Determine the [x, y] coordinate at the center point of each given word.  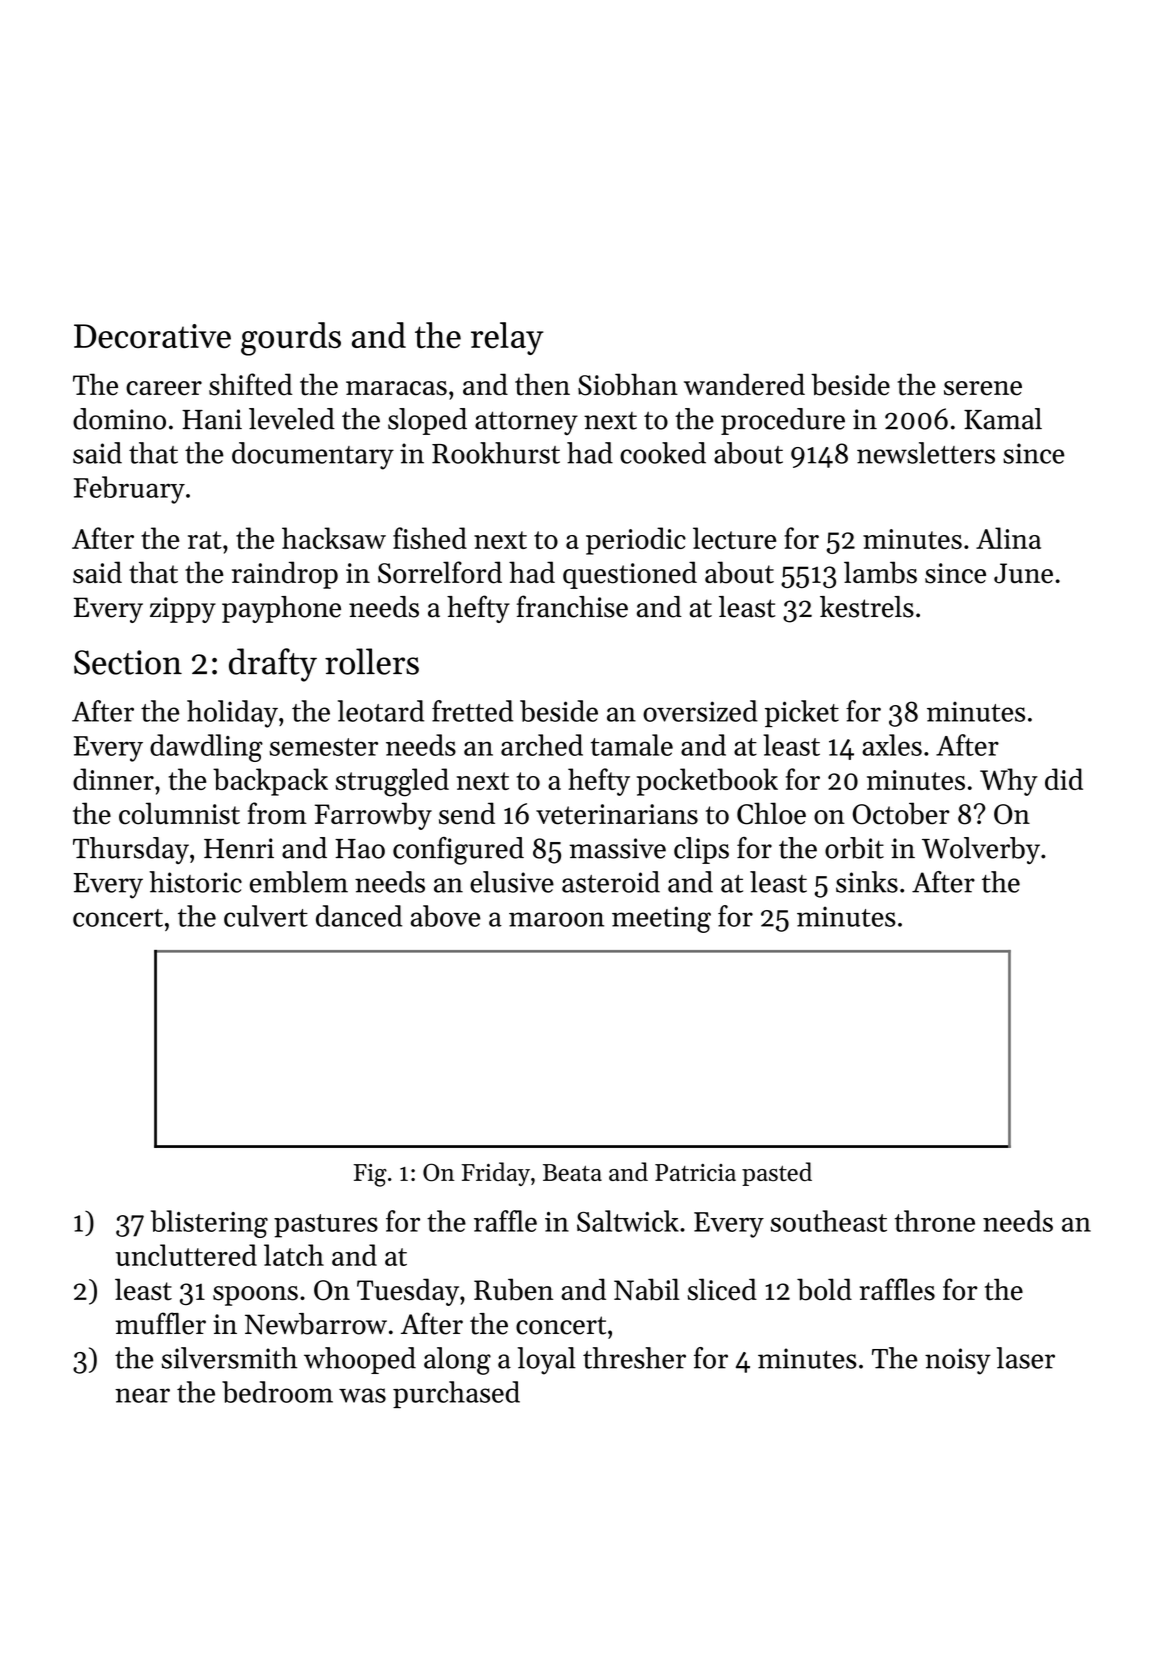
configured [458, 851]
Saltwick [628, 1221]
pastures [326, 1226]
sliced [722, 1289]
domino [119, 419]
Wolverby [981, 850]
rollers [372, 661]
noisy [958, 1361]
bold [824, 1289]
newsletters [926, 453]
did [1064, 779]
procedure [783, 421]
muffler [161, 1323]
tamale [632, 745]
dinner [113, 779]
